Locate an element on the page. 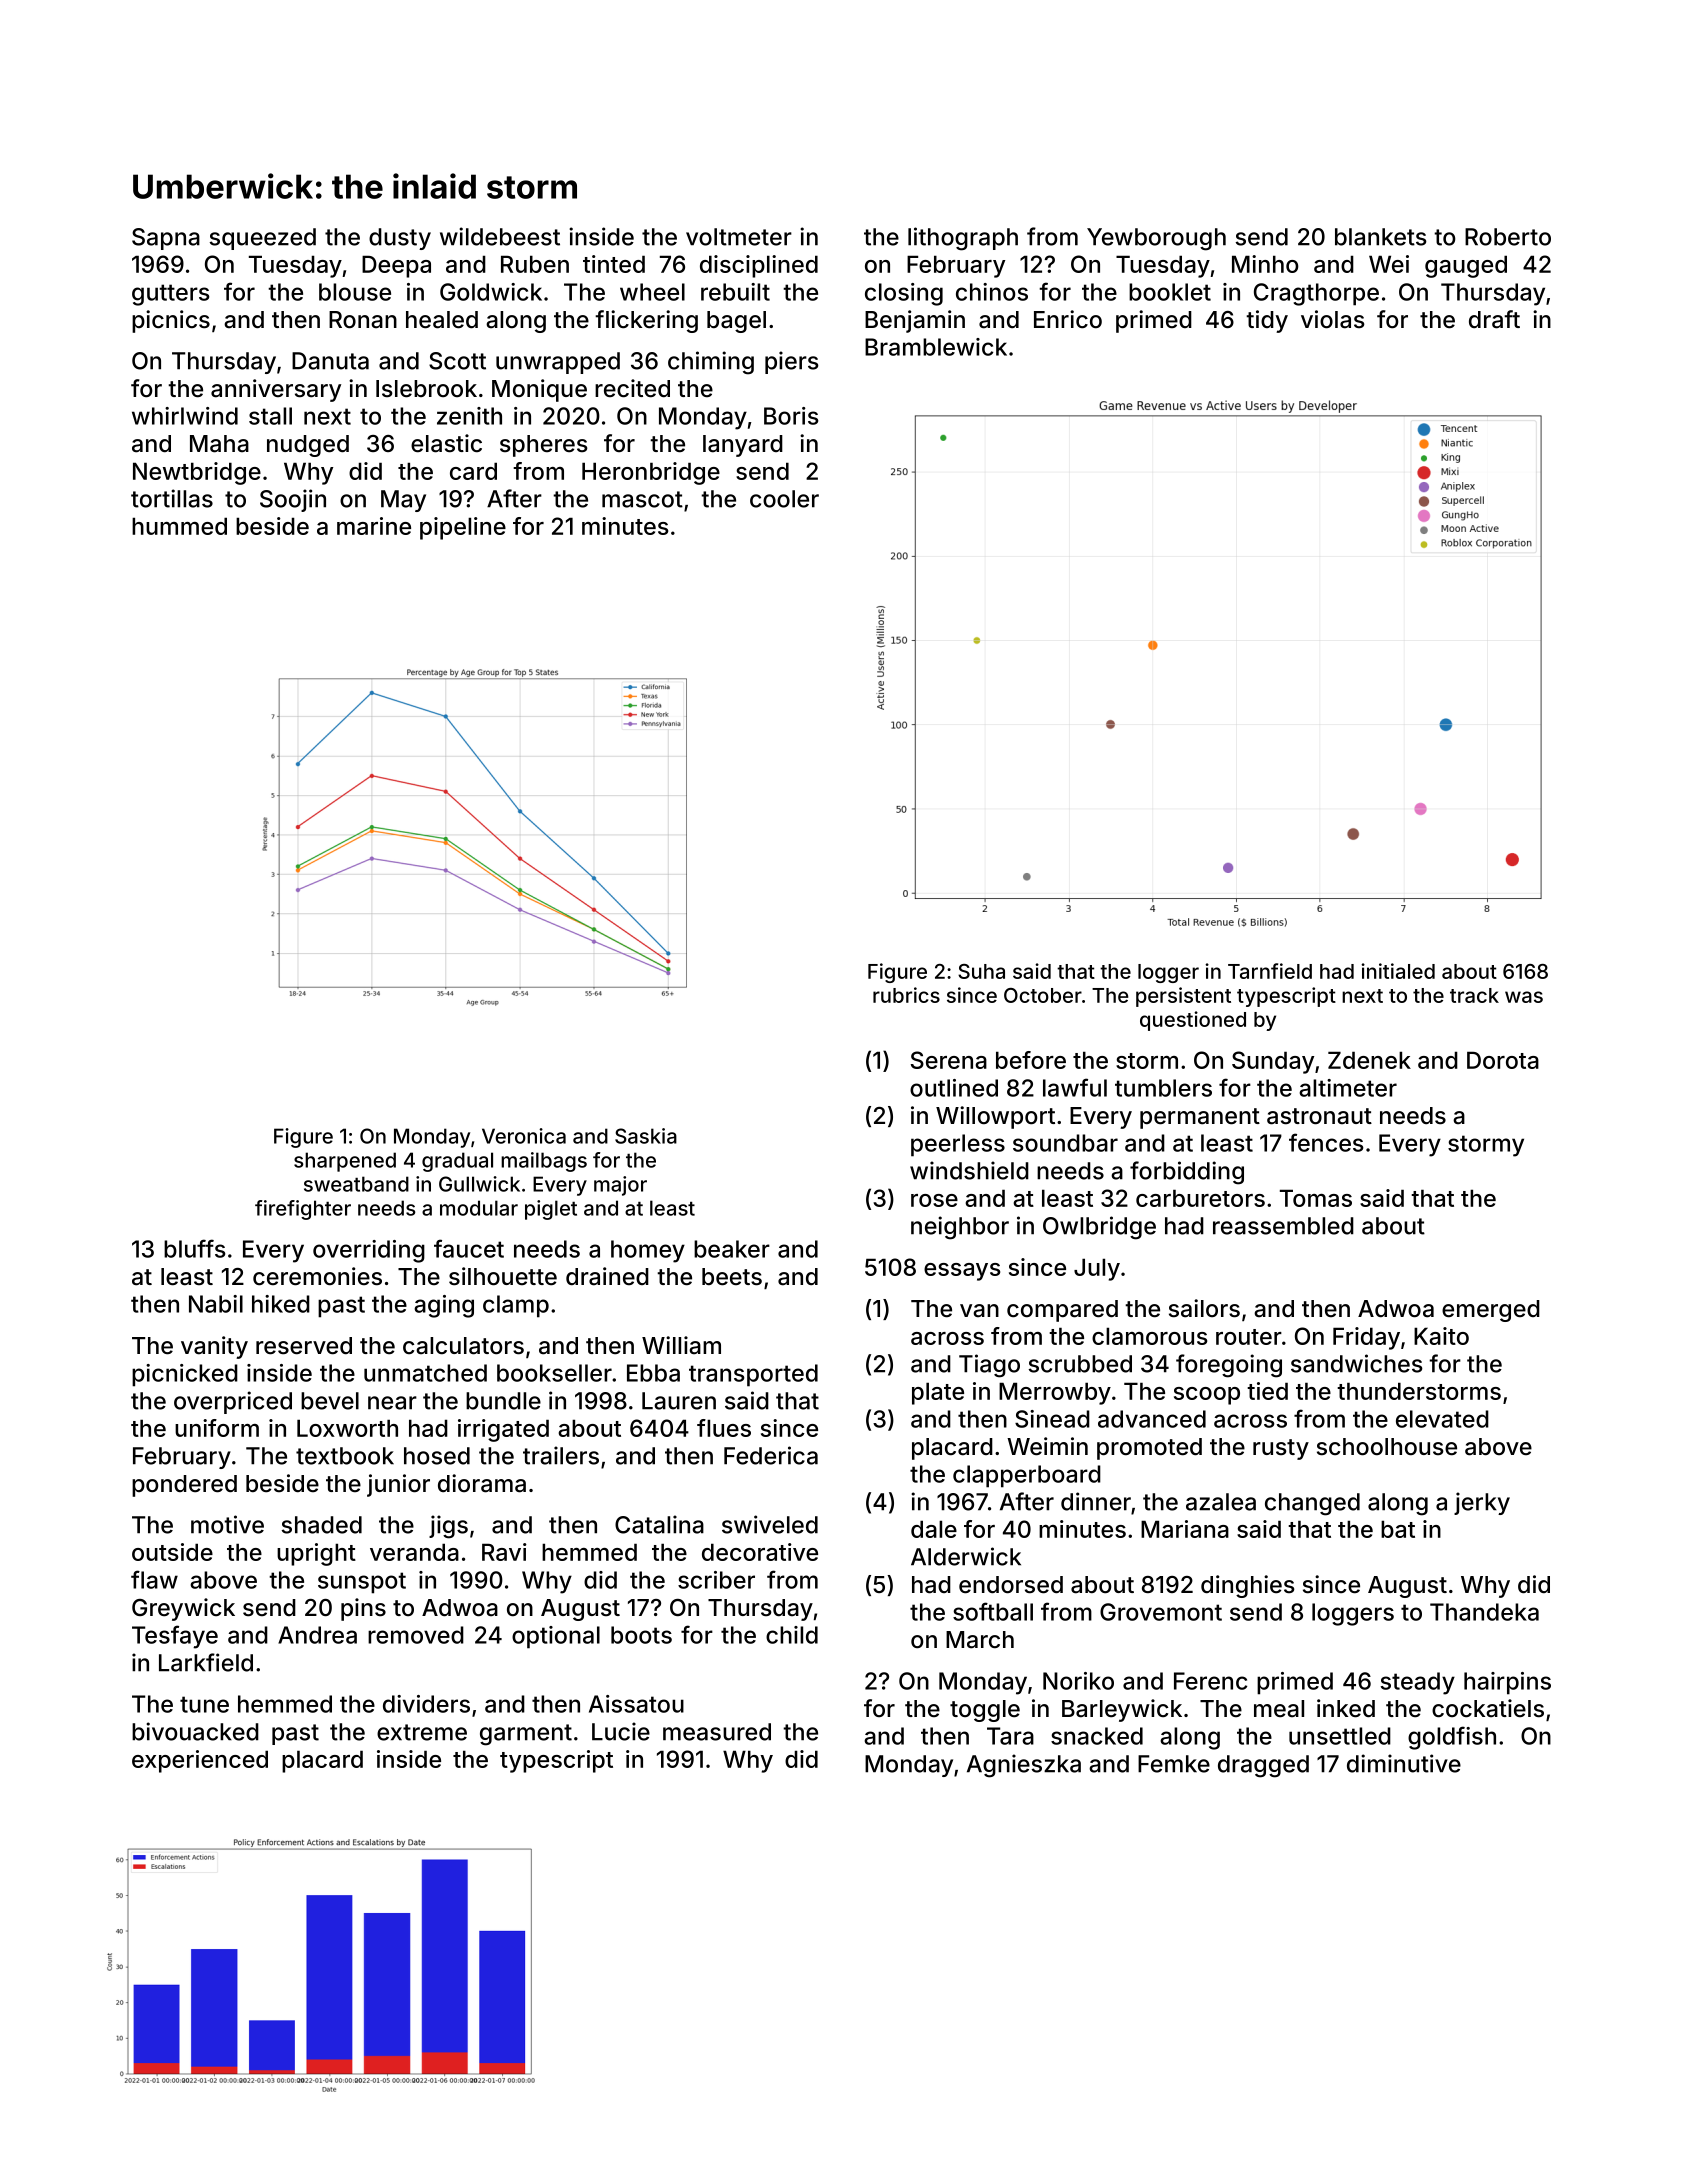 Image resolution: width=1683 pixels, height=2178 pixels. reserved is located at coordinates (304, 1346).
